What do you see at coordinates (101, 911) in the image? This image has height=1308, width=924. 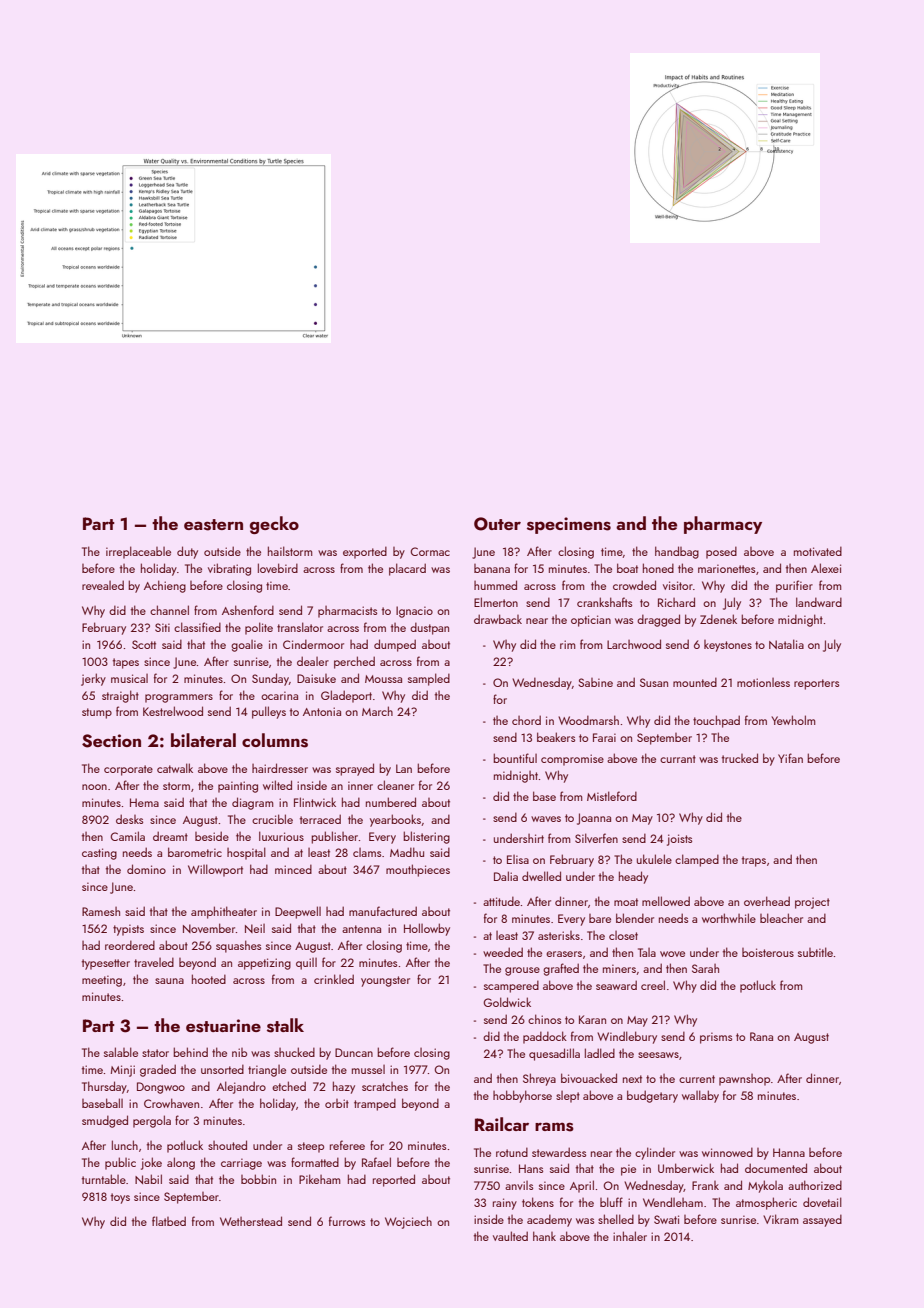 I see `Ramesh` at bounding box center [101, 911].
